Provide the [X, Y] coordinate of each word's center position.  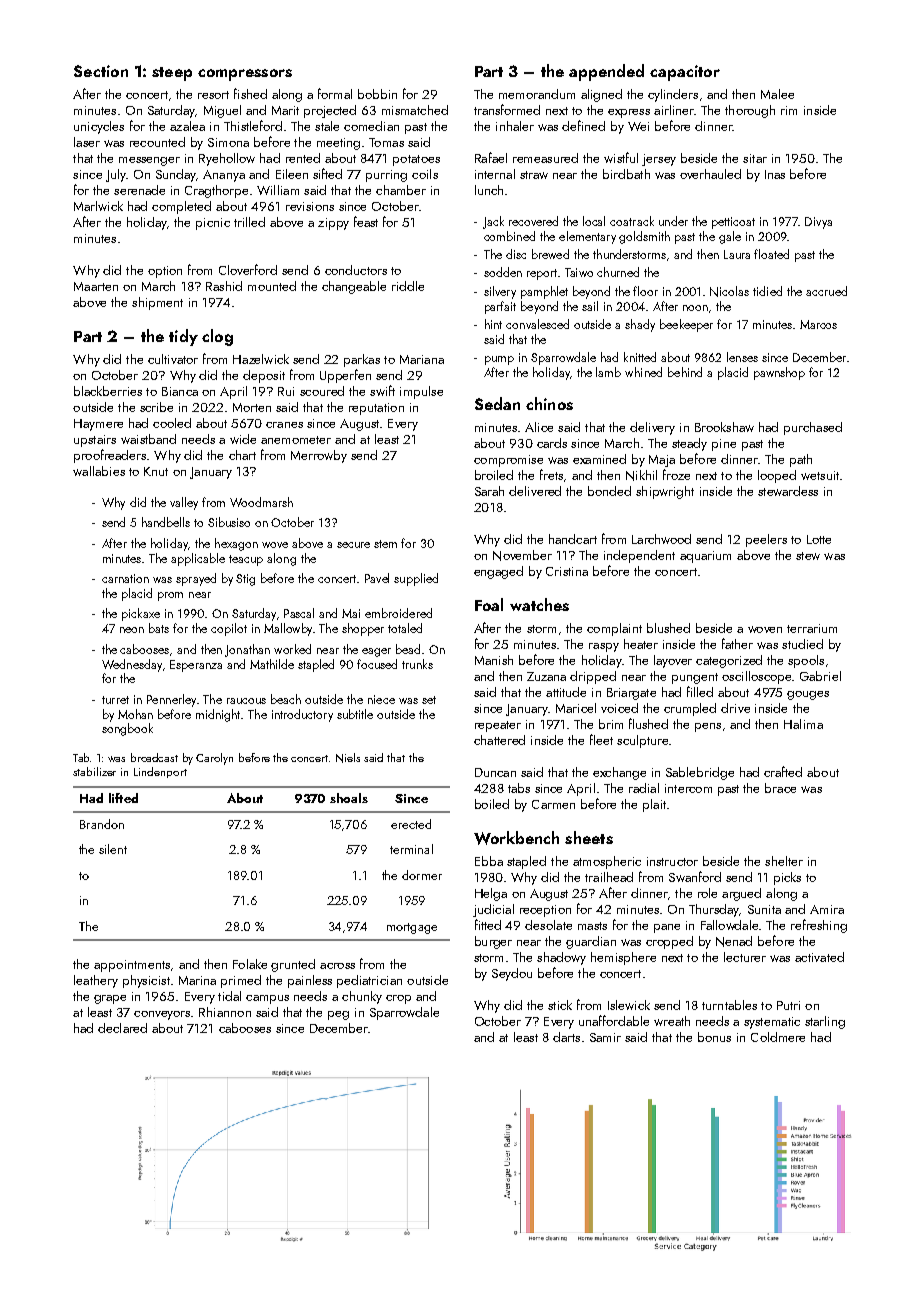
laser [87, 142]
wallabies [99, 471]
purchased [813, 428]
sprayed [196, 579]
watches [539, 604]
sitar [755, 158]
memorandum [537, 94]
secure [353, 545]
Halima [803, 724]
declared [122, 1028]
